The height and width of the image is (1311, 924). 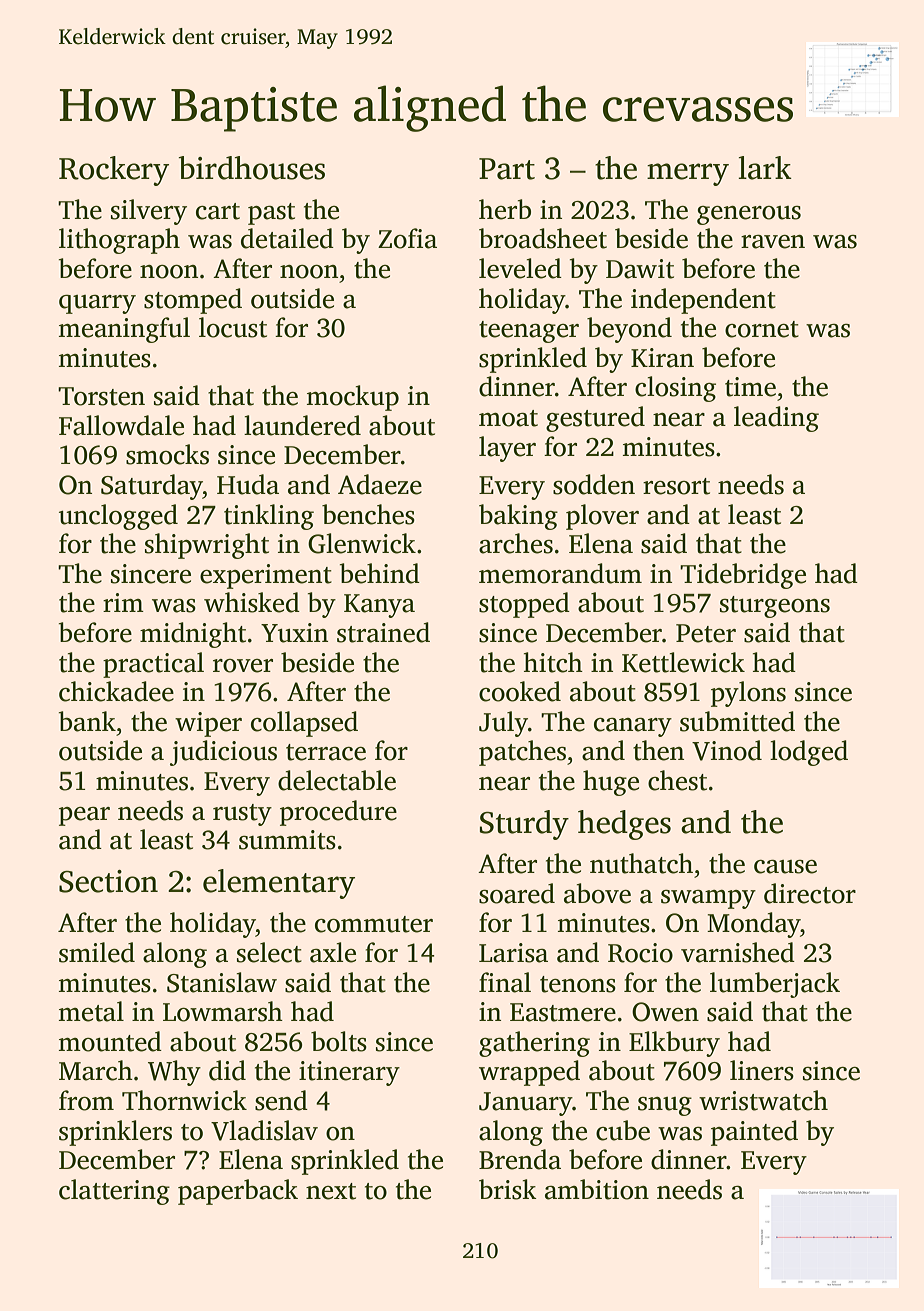 I want to click on gestured, so click(x=595, y=419).
